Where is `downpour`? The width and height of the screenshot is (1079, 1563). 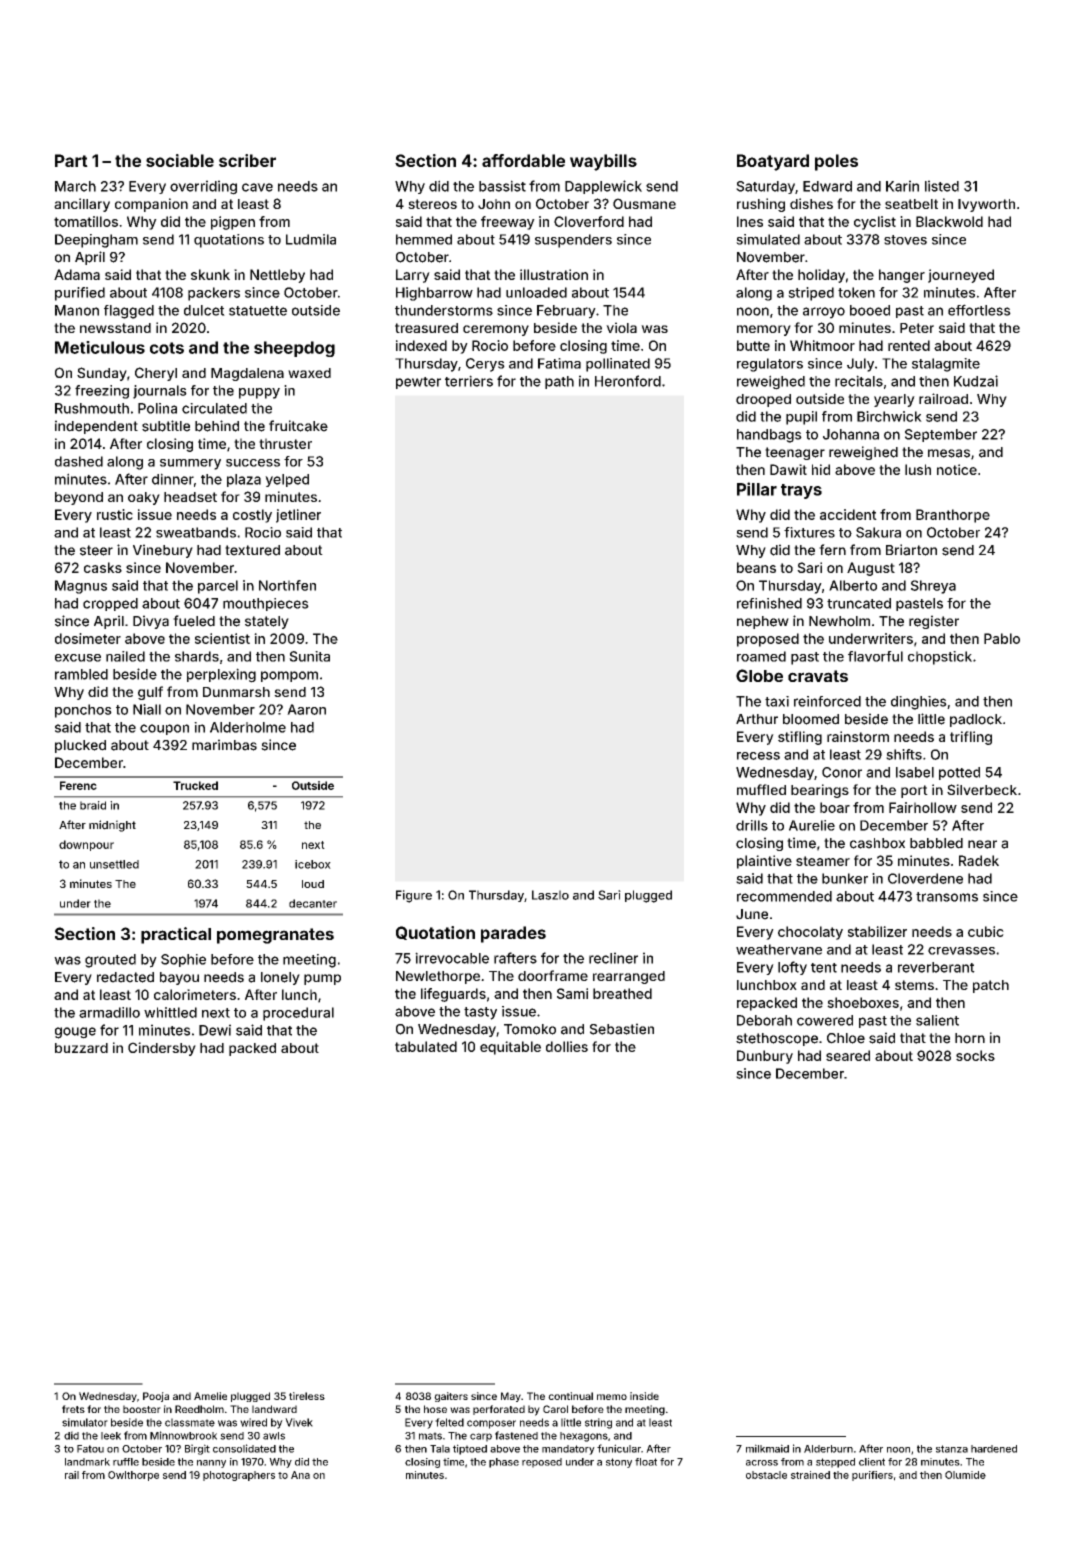 downpour is located at coordinates (86, 845).
